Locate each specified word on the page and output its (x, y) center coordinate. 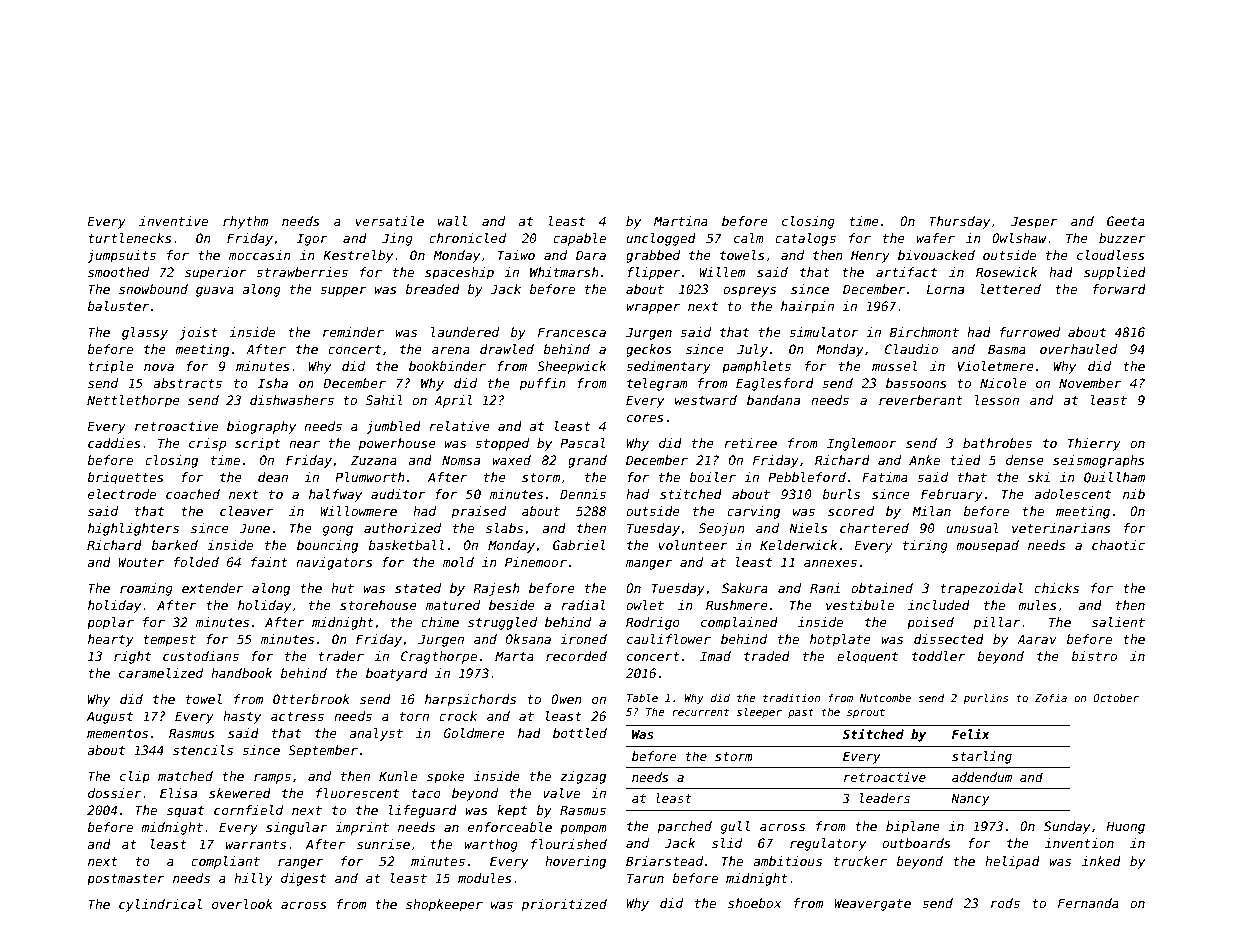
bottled (580, 733)
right (132, 657)
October (1116, 698)
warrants (256, 844)
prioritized (564, 905)
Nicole (1003, 383)
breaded (432, 289)
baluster (118, 306)
